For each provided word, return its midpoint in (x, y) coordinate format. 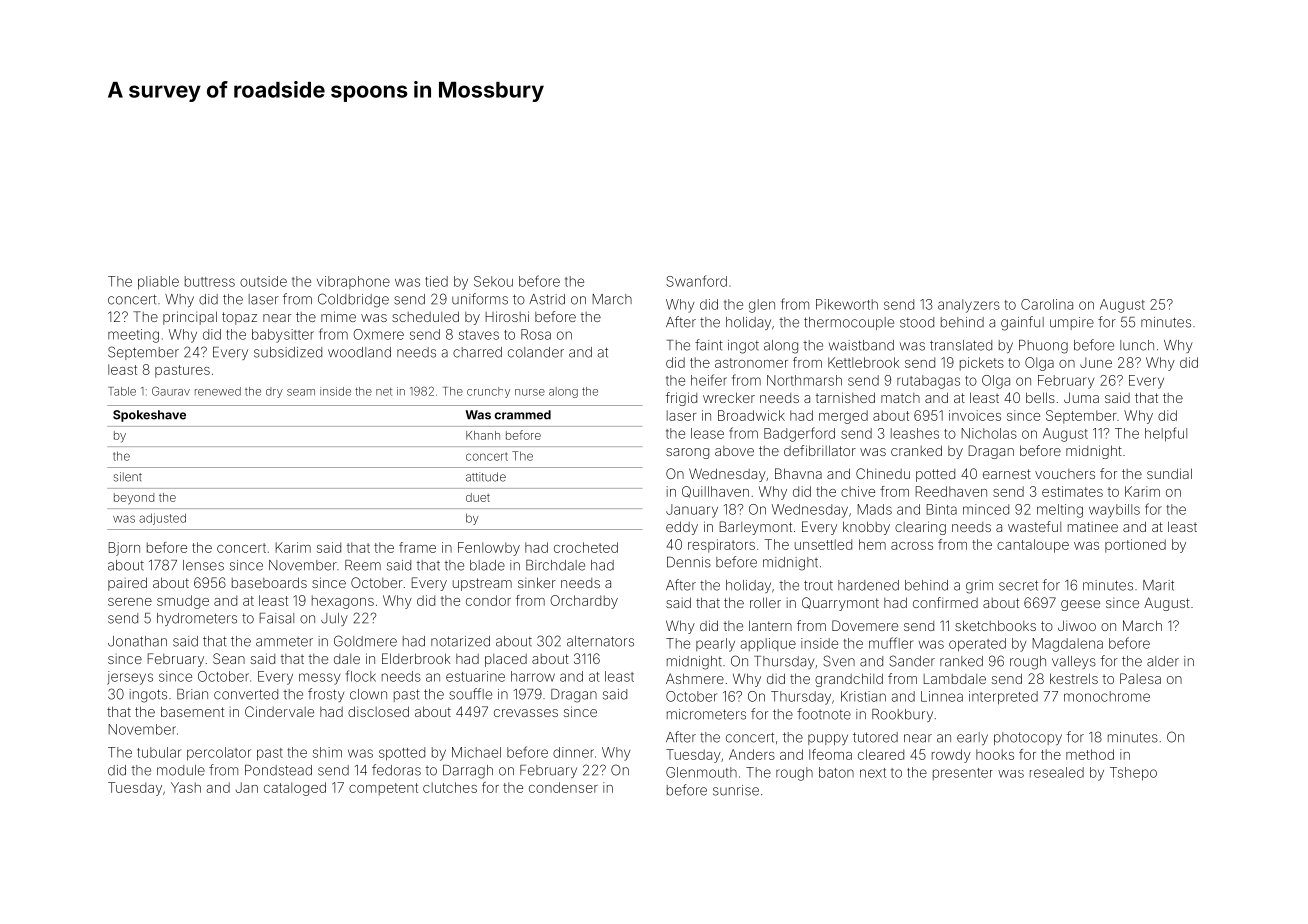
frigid (681, 399)
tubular (159, 752)
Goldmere (365, 641)
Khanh (483, 435)
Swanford (696, 281)
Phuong (1043, 347)
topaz (239, 318)
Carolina (1047, 304)
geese (1080, 605)
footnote (824, 714)
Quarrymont (840, 604)
